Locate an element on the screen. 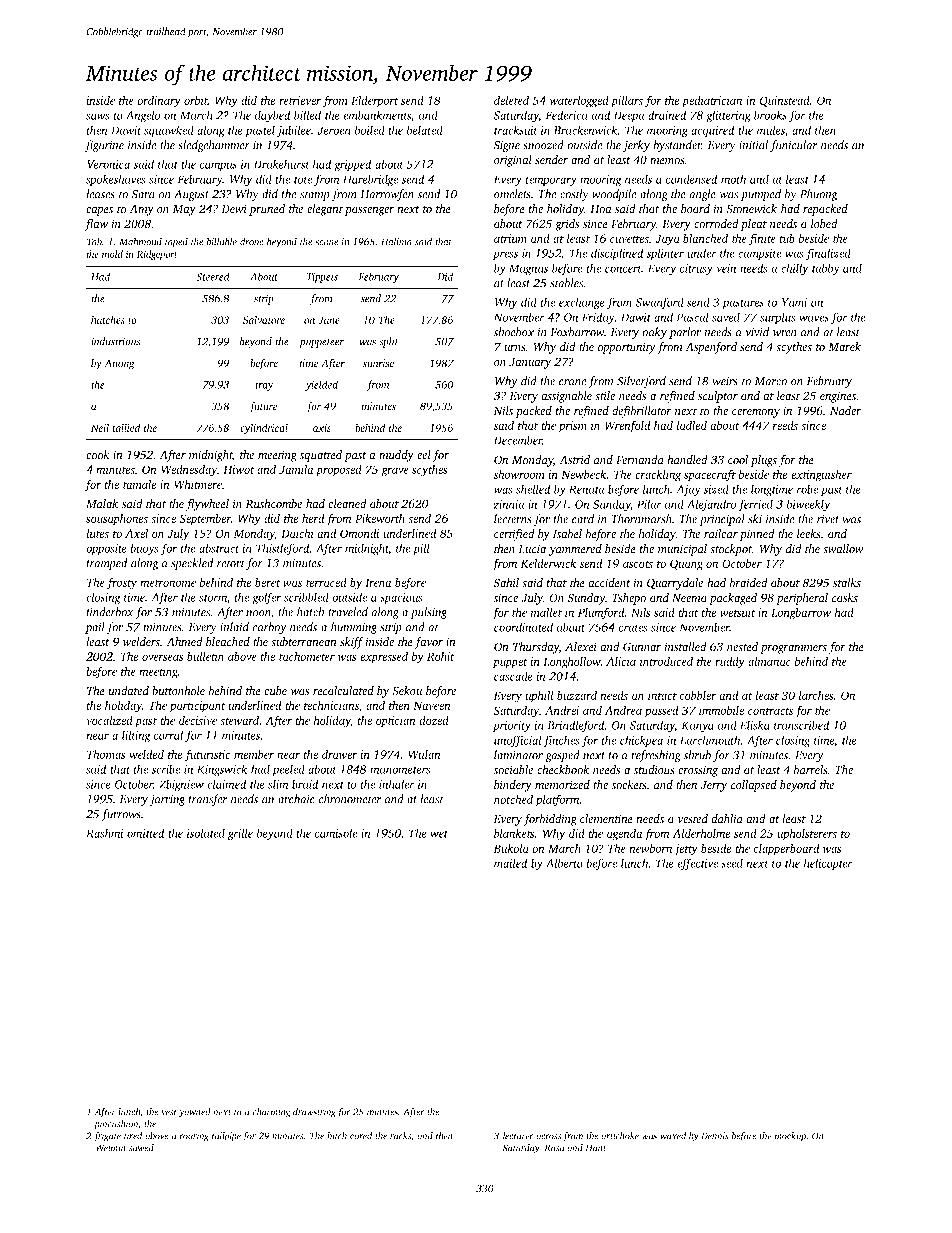 The width and height of the screenshot is (952, 1233). atrium is located at coordinates (510, 238).
